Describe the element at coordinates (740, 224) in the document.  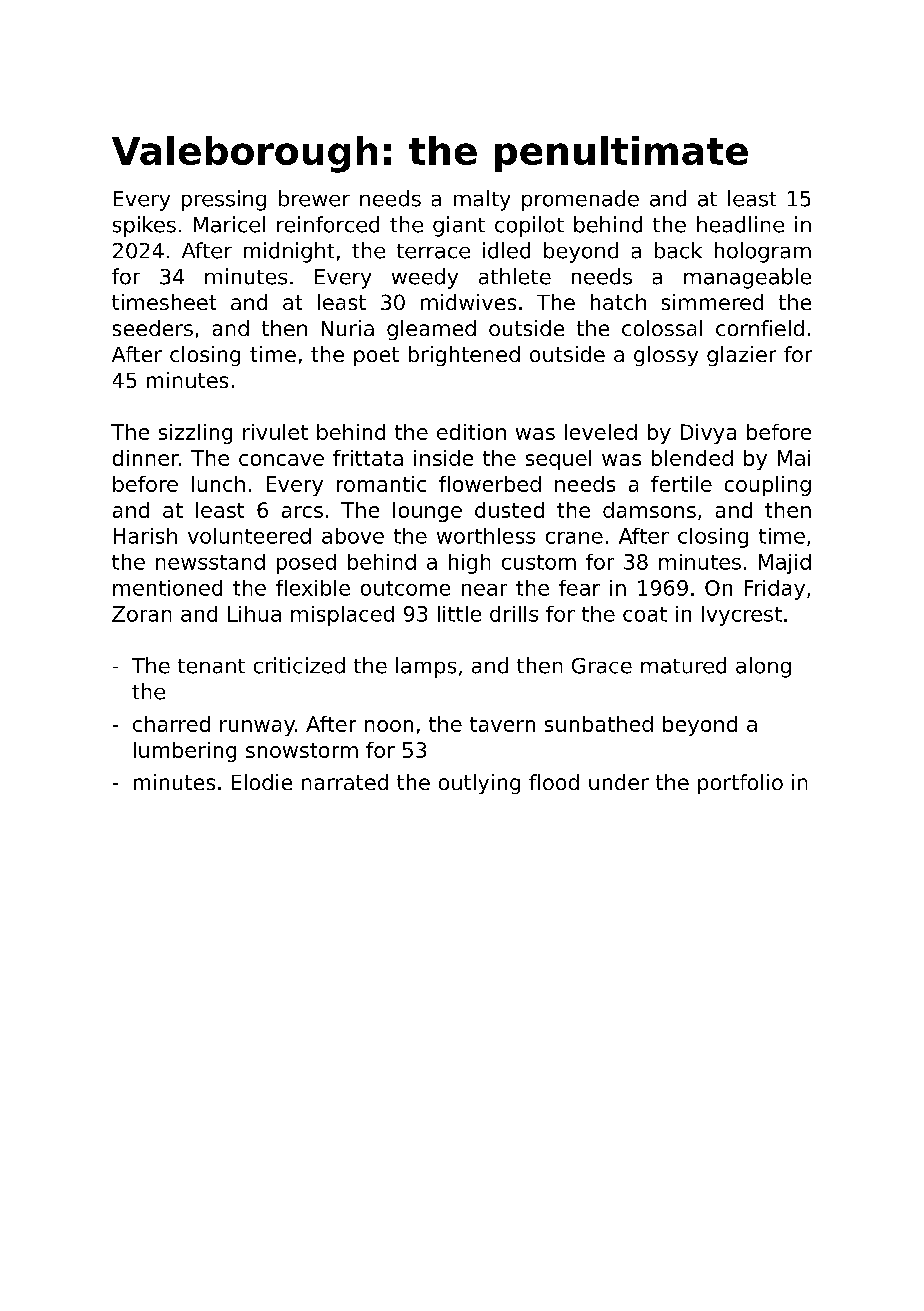
I see `headline` at that location.
